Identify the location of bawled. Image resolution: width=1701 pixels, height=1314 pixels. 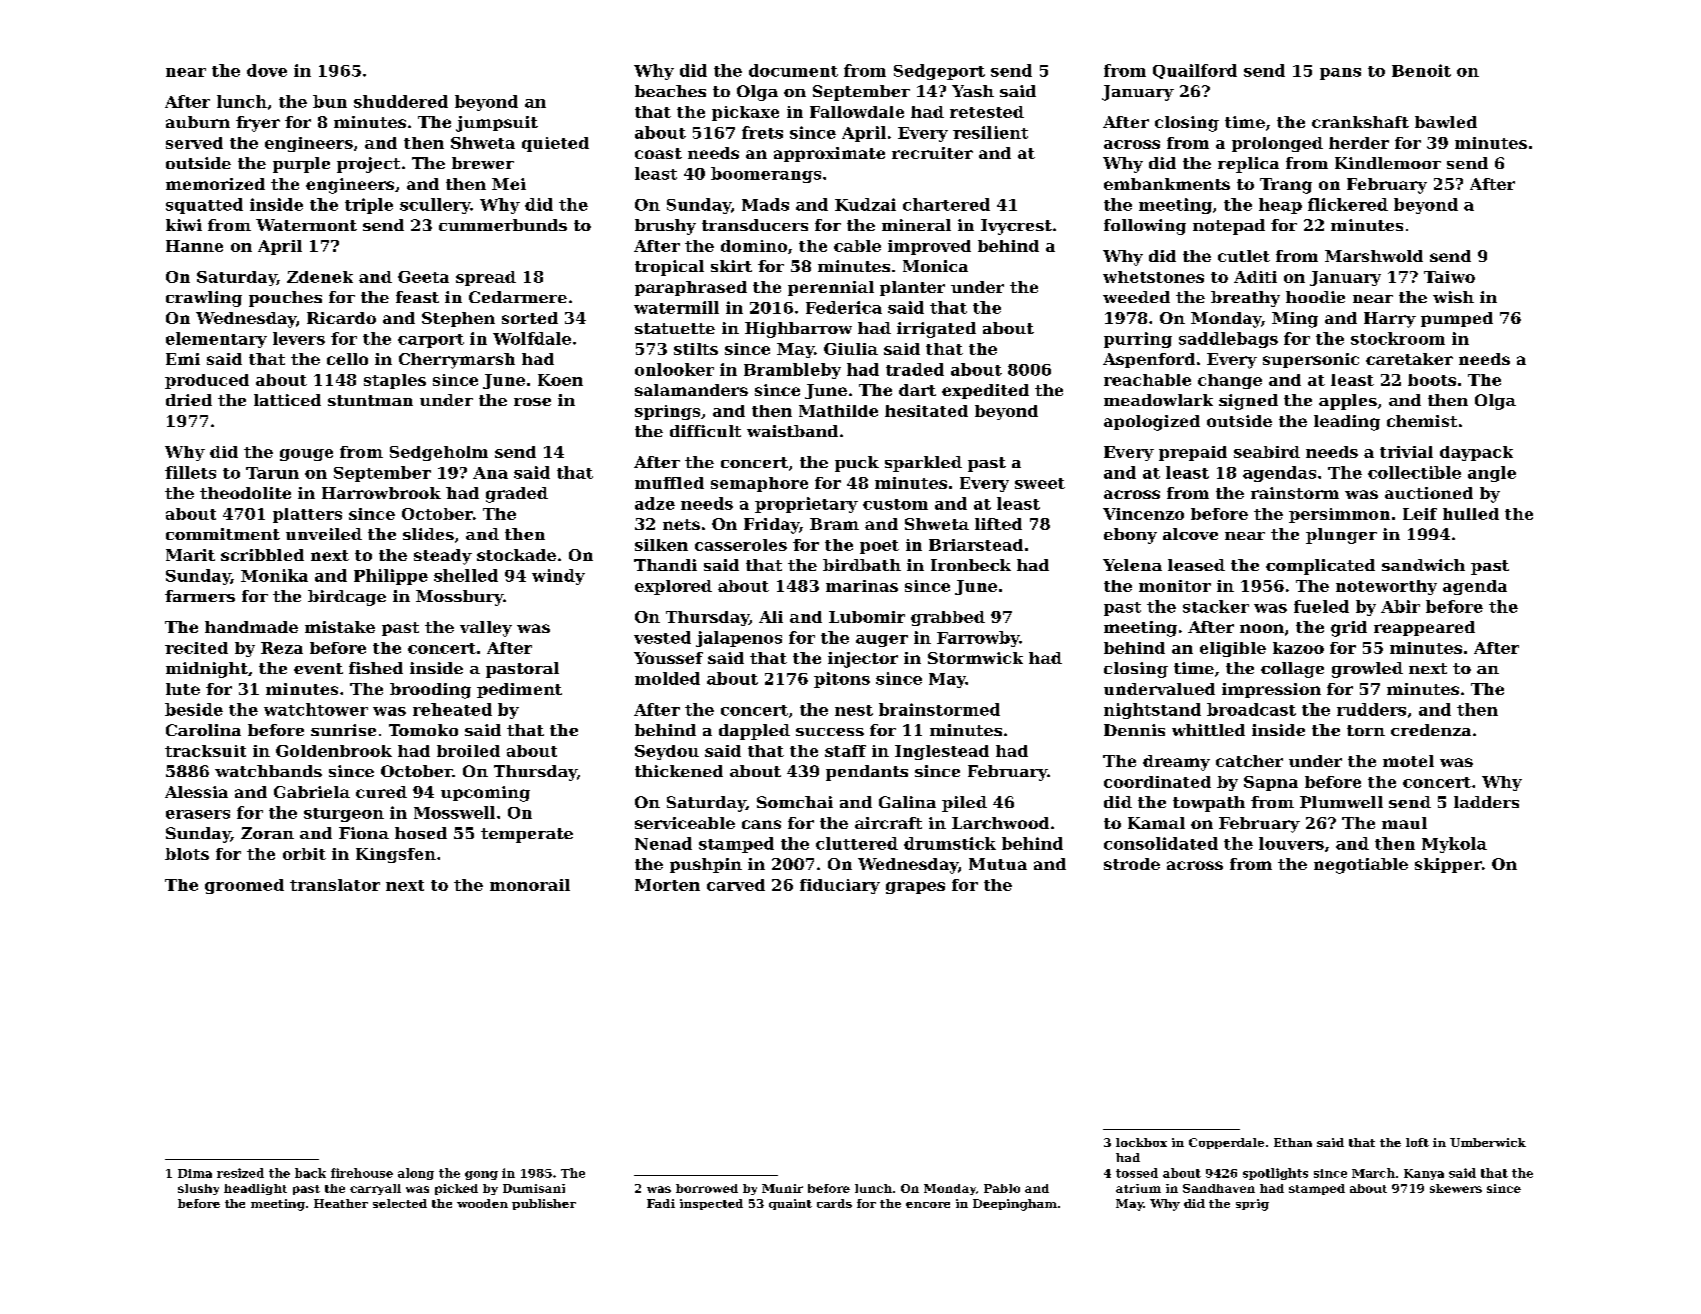
(1446, 122).
